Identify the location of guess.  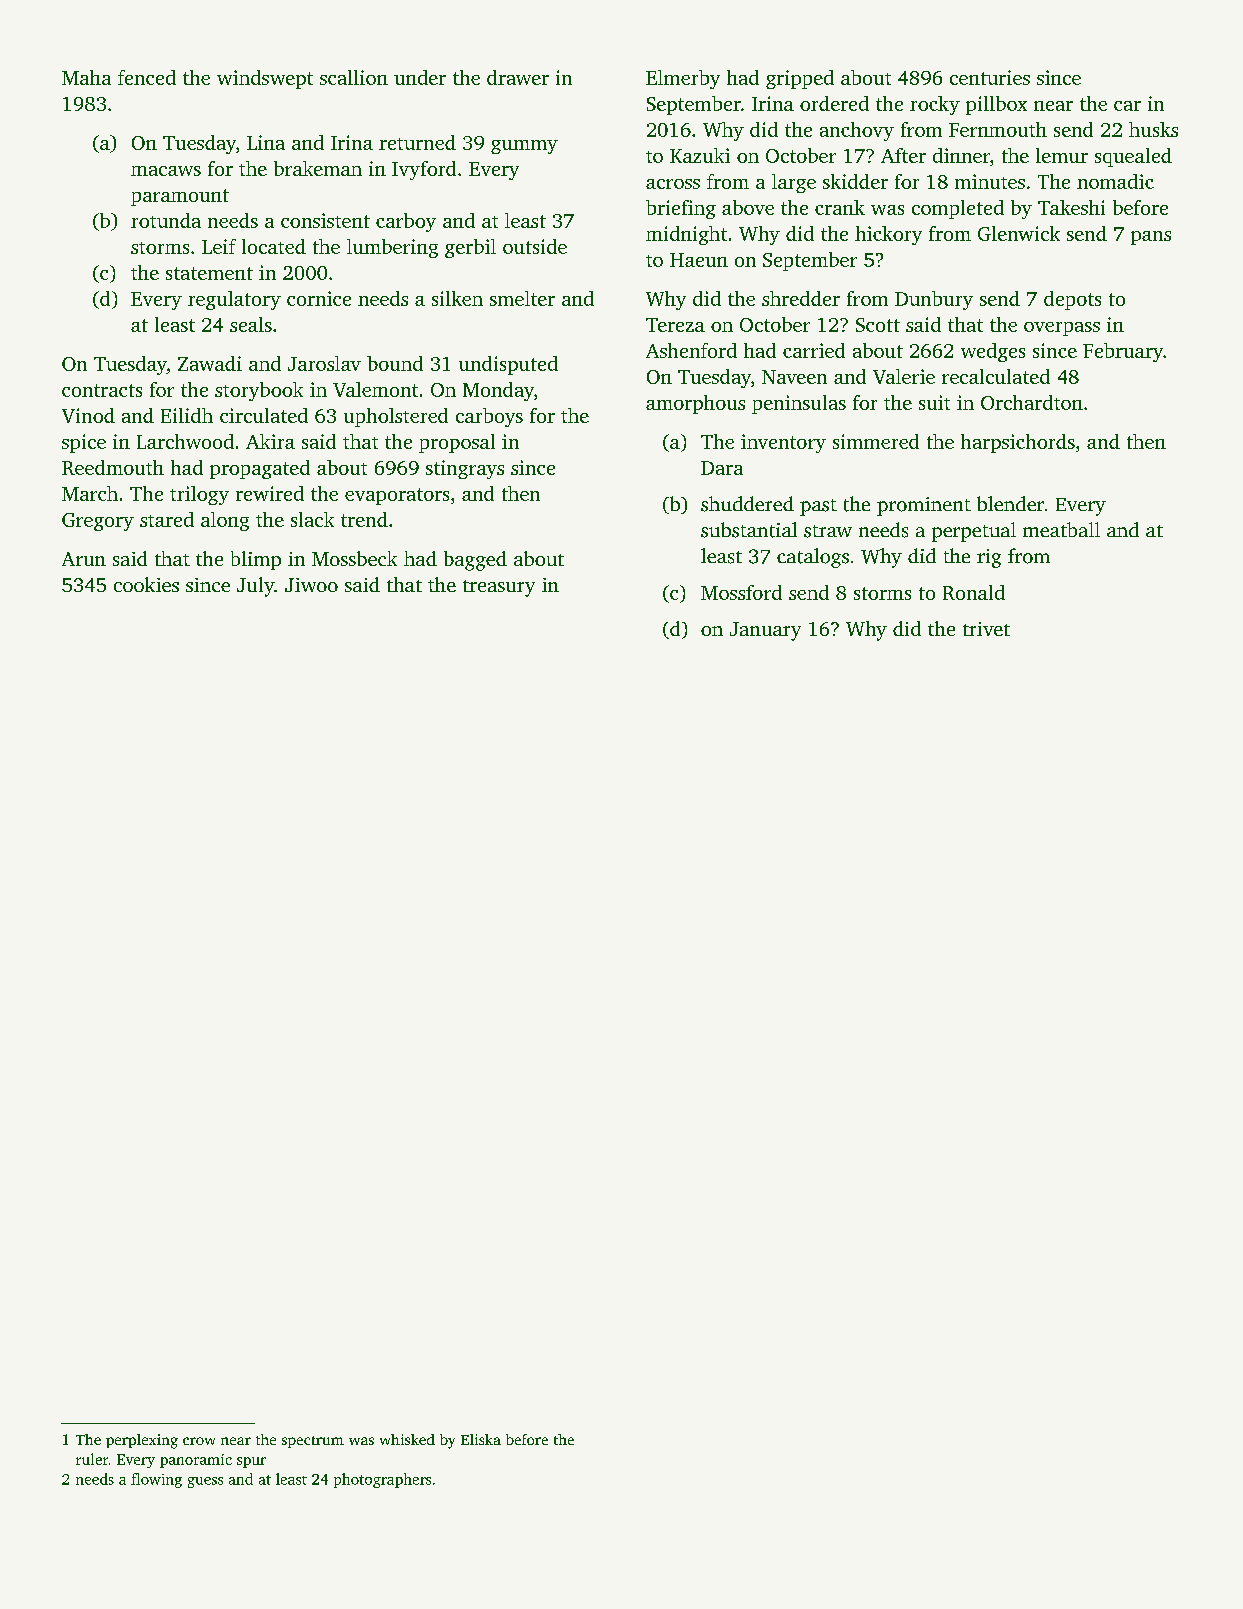
(205, 1482).
